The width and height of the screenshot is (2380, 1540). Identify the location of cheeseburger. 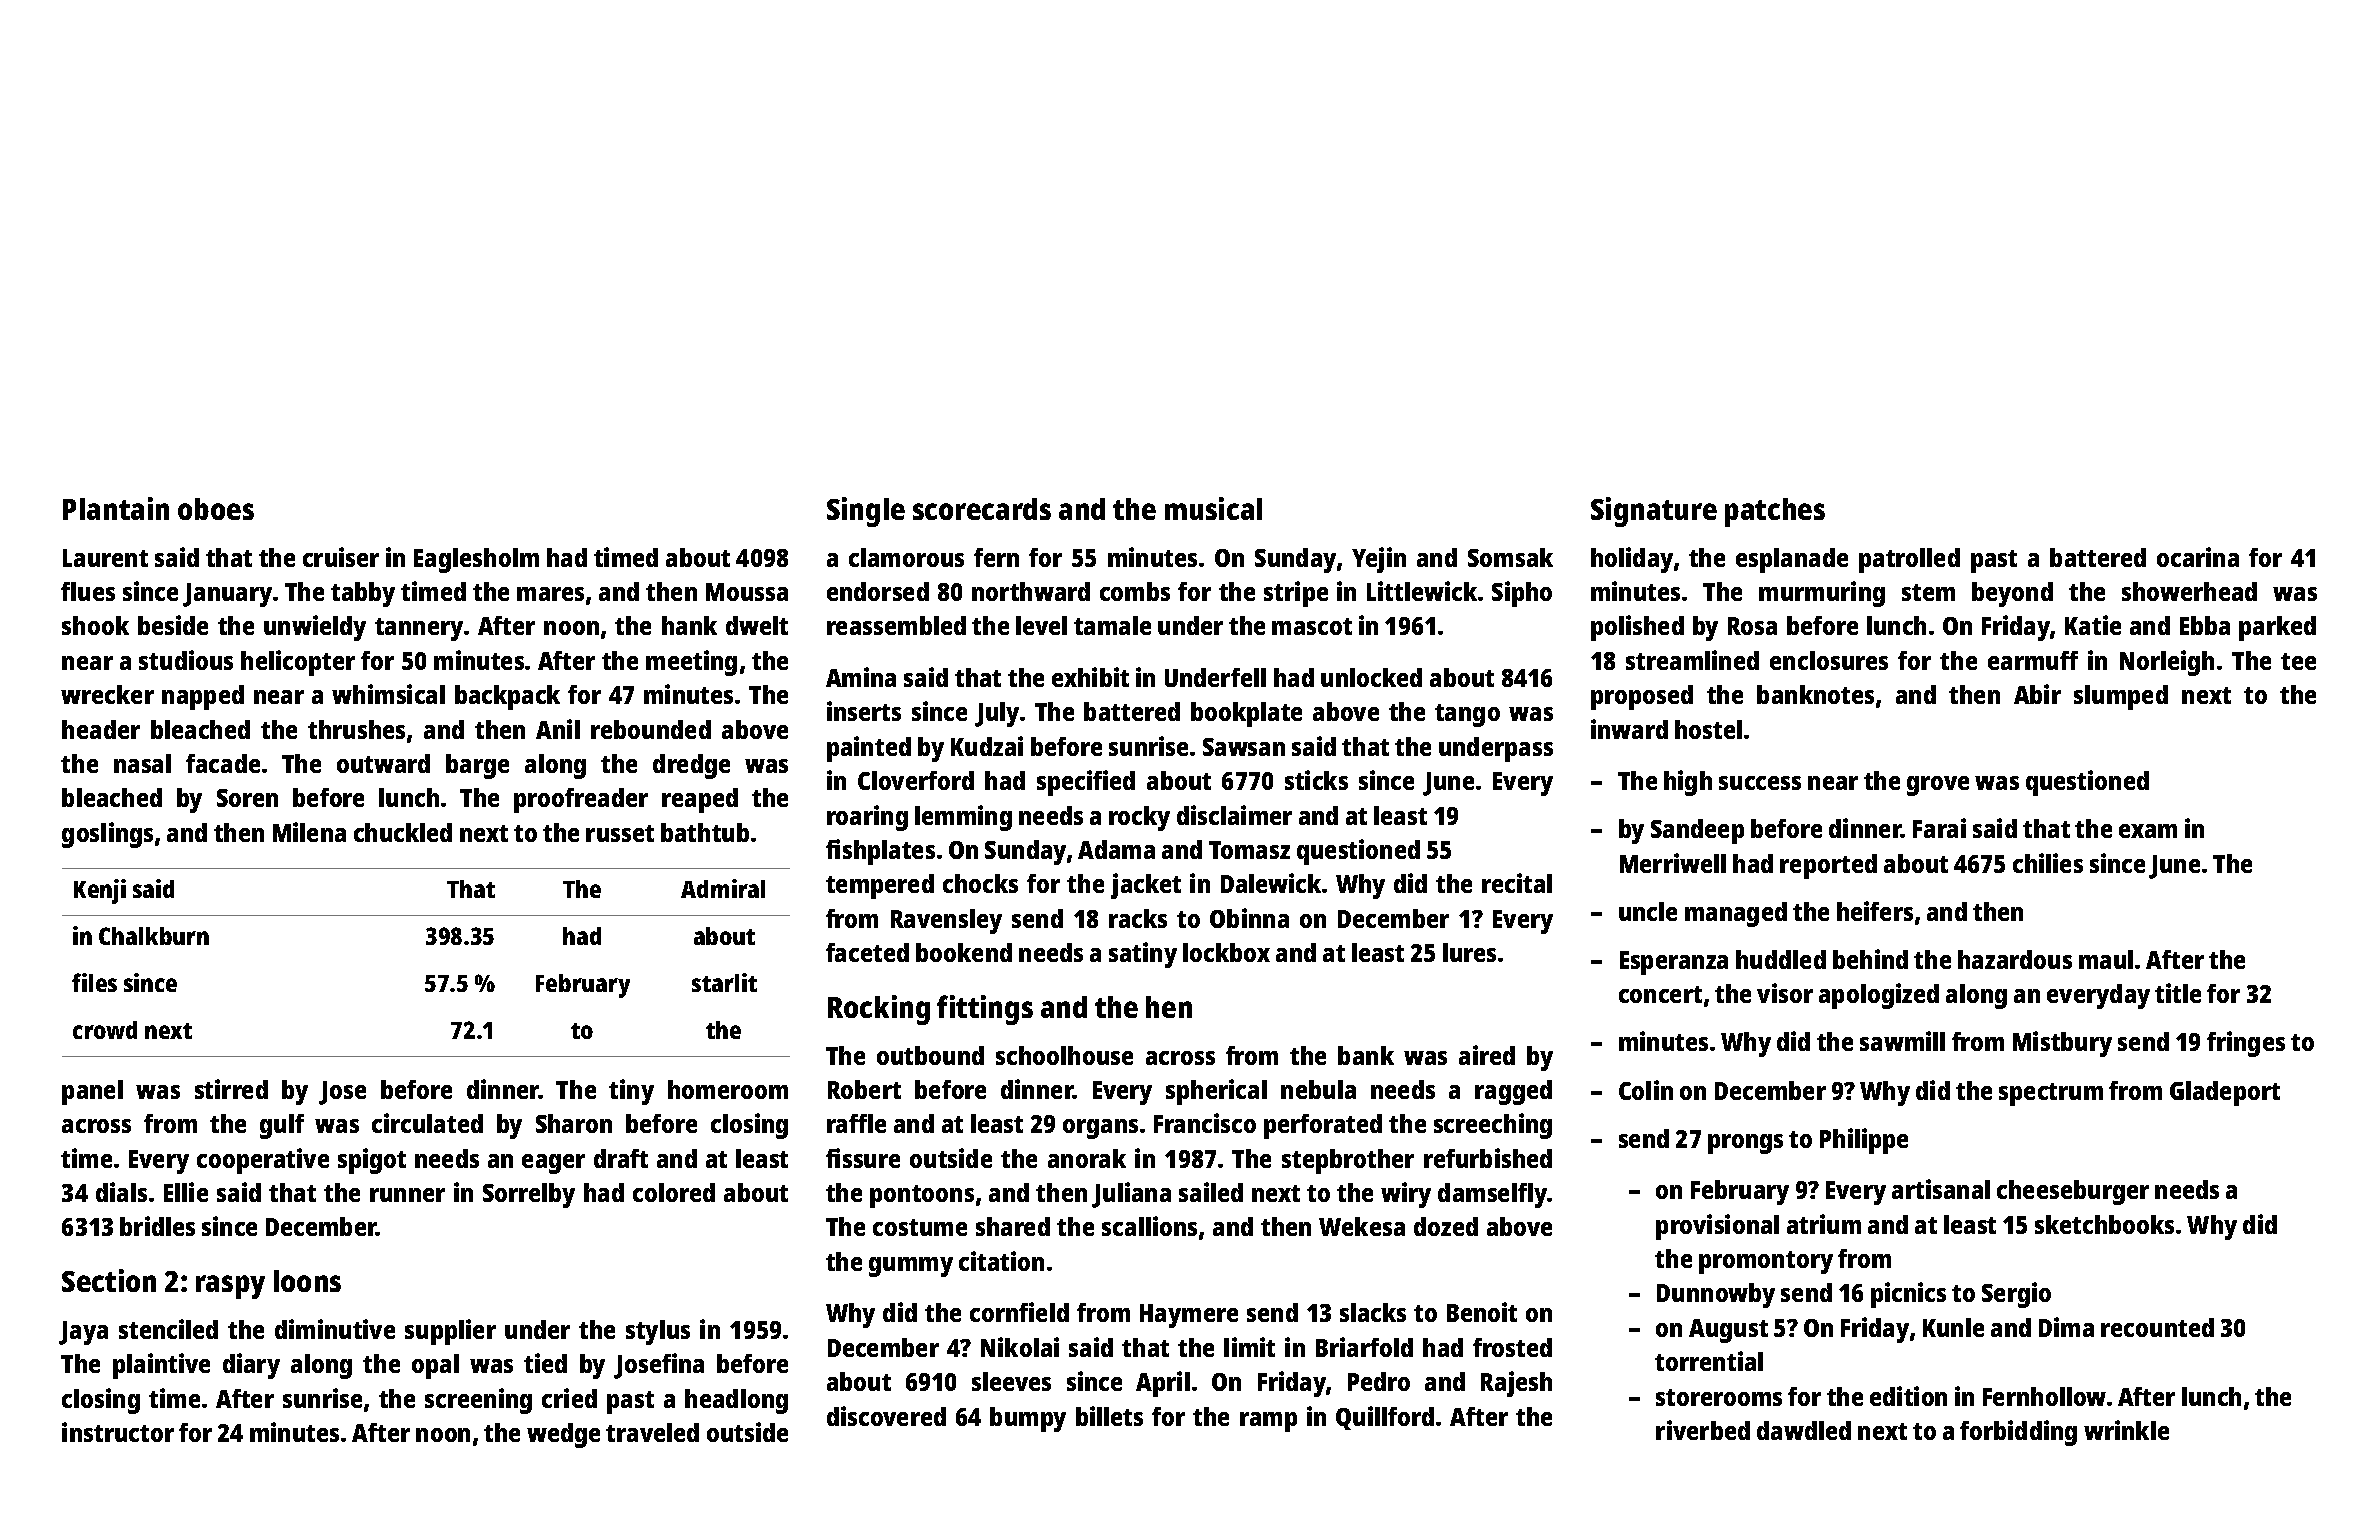
(2073, 1192).
